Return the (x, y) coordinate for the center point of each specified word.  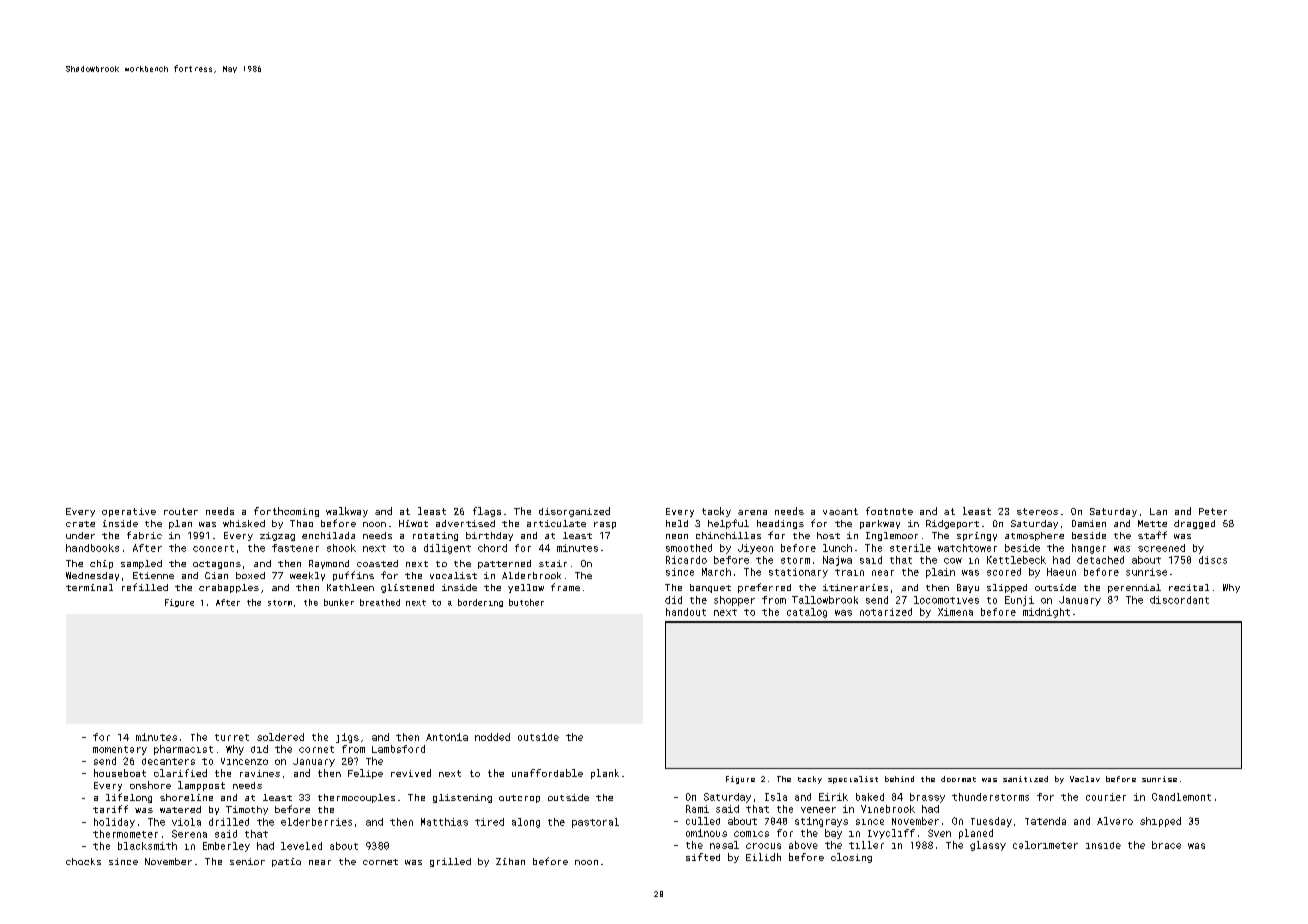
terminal (89, 587)
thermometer (125, 834)
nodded (492, 737)
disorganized (574, 512)
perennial (1134, 588)
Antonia (447, 737)
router (181, 511)
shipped (1160, 822)
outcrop (519, 799)
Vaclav (1085, 779)
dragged (1194, 524)
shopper (734, 601)
